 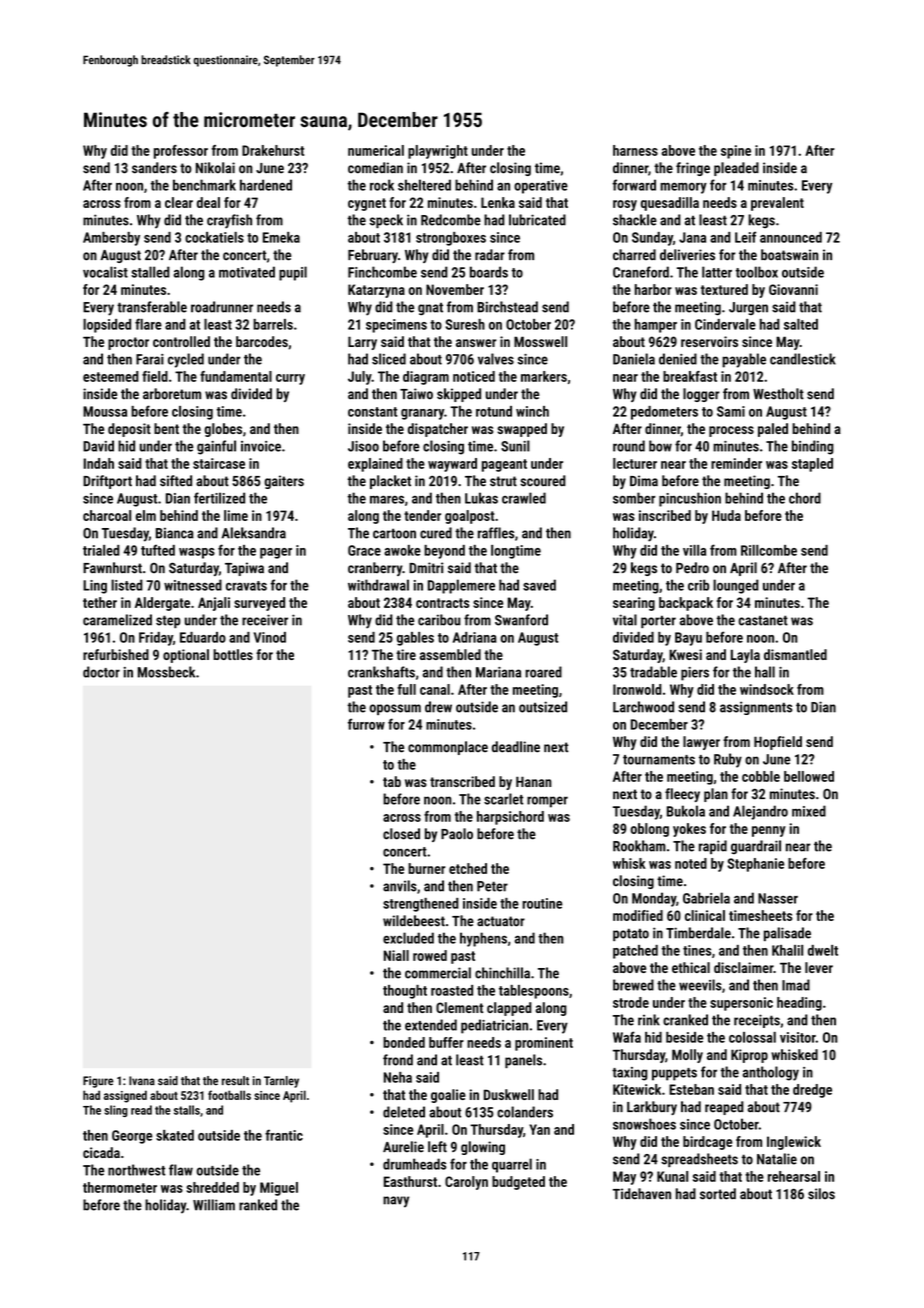 I want to click on Kwesi, so click(x=685, y=654).
